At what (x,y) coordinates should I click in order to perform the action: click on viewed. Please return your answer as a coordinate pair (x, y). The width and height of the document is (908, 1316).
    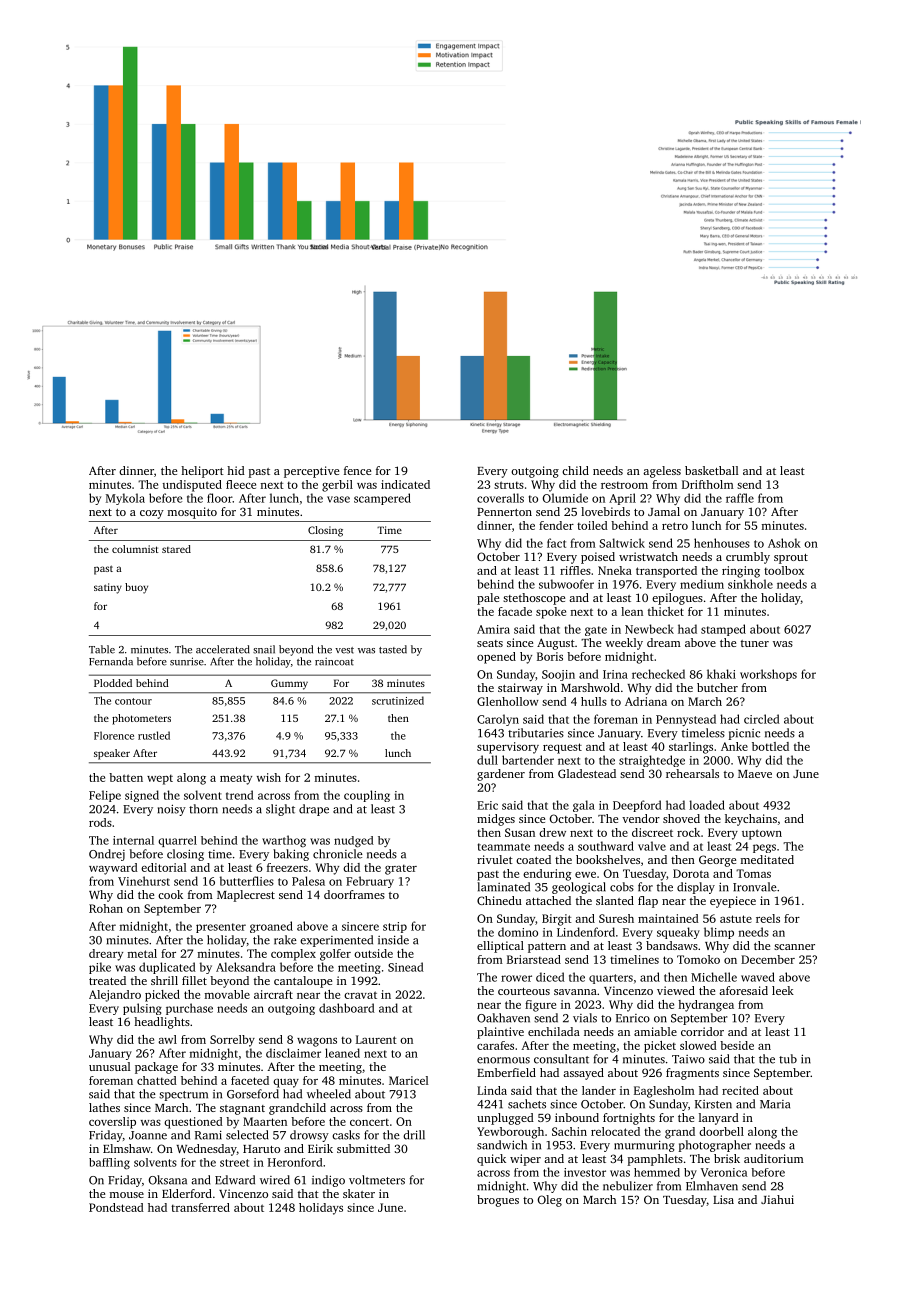
    Looking at the image, I should click on (676, 990).
